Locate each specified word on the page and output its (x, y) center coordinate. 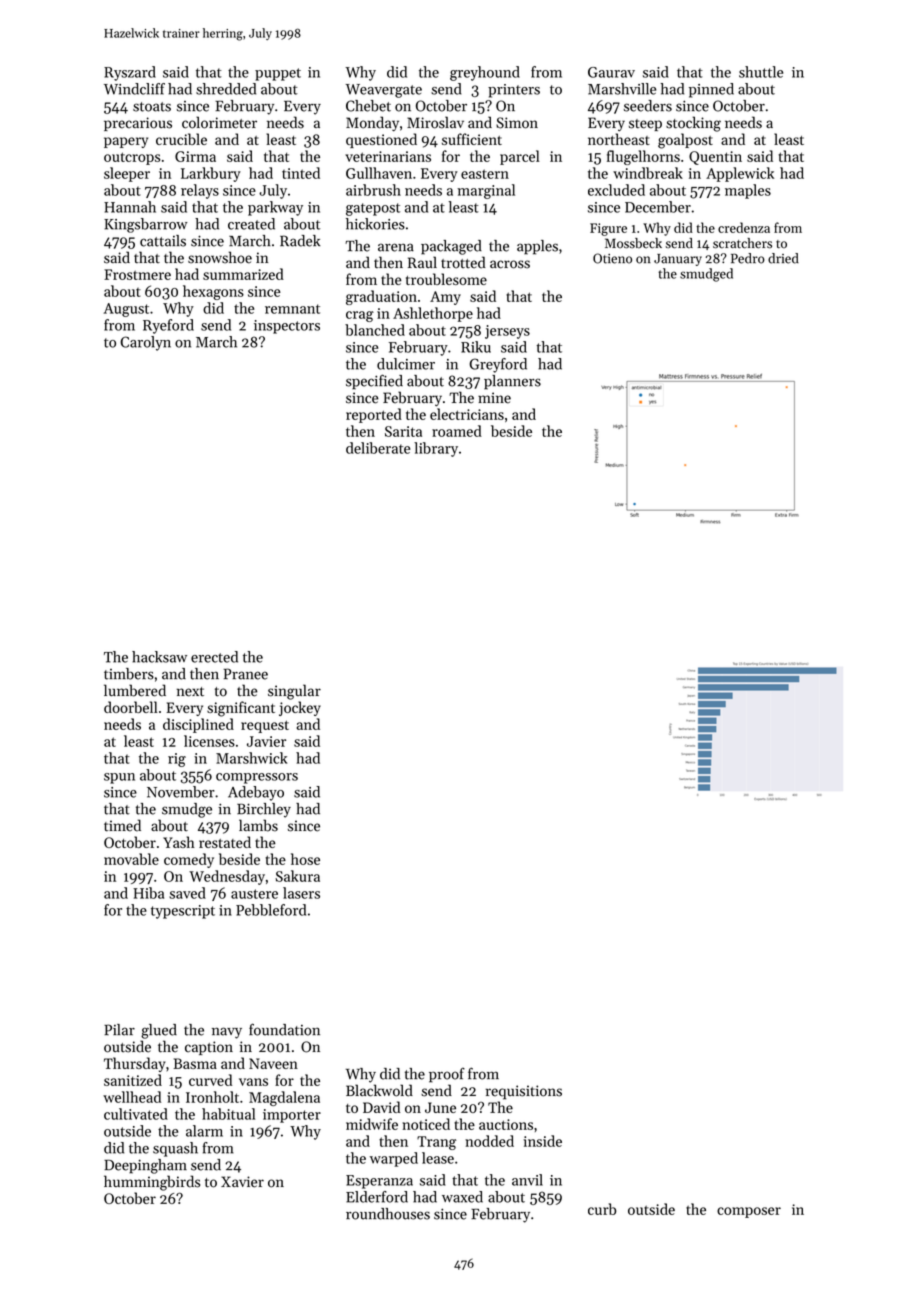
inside (543, 1141)
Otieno (612, 258)
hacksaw (159, 657)
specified (374, 382)
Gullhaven (379, 173)
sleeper (127, 174)
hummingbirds (152, 1183)
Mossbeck (633, 243)
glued (159, 1031)
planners (512, 382)
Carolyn (145, 343)
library (436, 449)
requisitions (524, 1092)
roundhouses (388, 1214)
